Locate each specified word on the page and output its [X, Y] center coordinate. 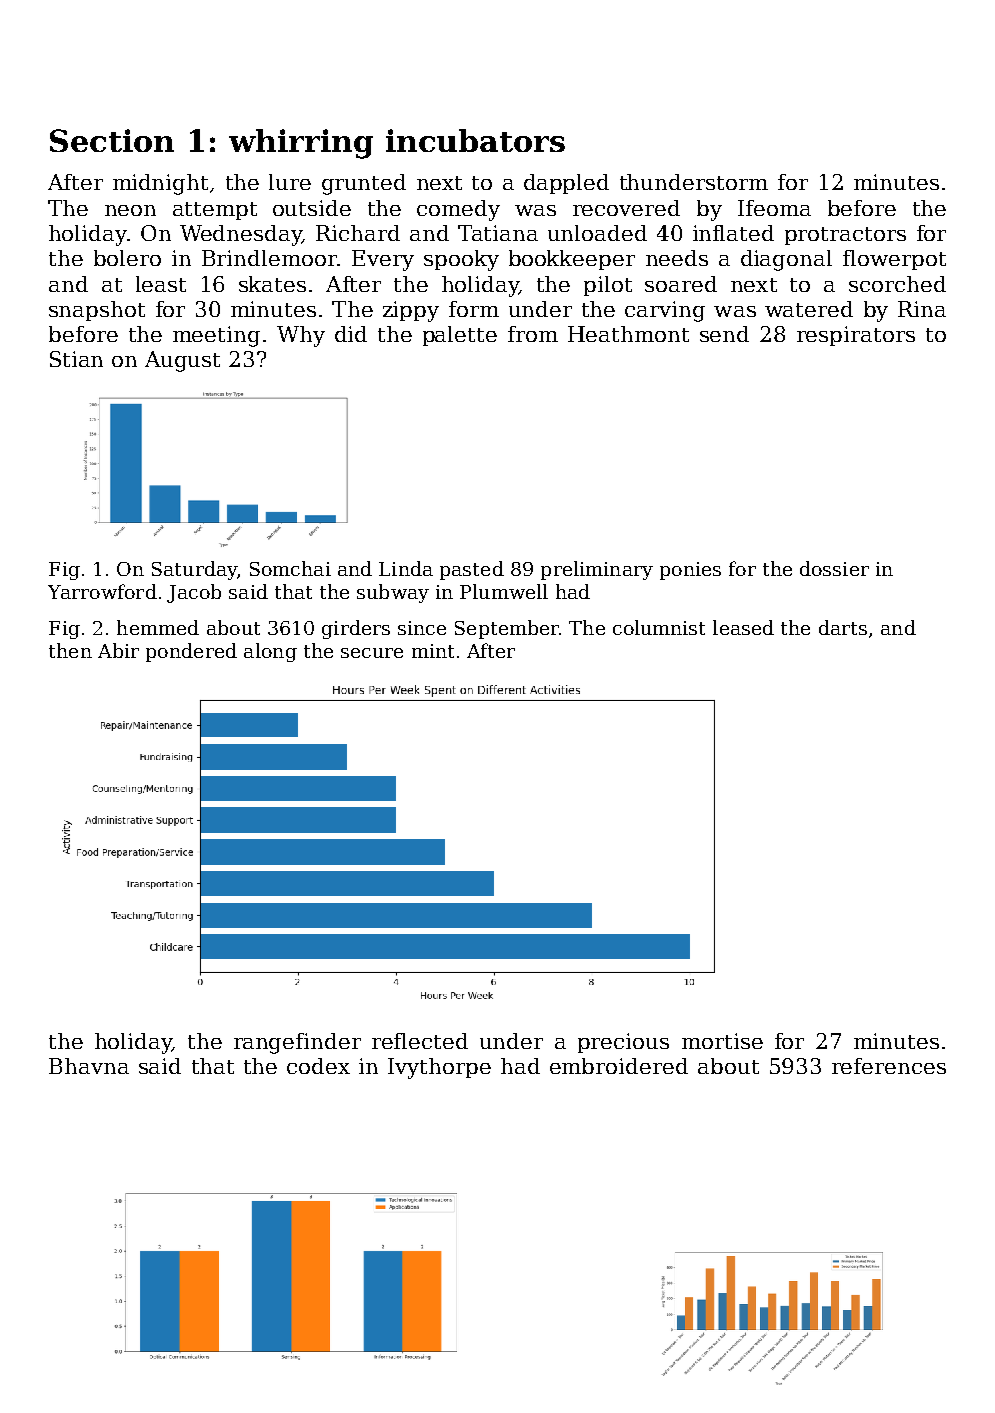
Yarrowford [102, 591]
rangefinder [297, 1043]
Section [112, 140]
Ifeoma [774, 208]
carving [665, 311]
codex [318, 1066]
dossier [834, 568]
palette [460, 336]
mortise [722, 1041]
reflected [420, 1041]
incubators [475, 140]
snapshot [97, 311]
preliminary [597, 570]
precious [623, 1043]
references [889, 1066]
